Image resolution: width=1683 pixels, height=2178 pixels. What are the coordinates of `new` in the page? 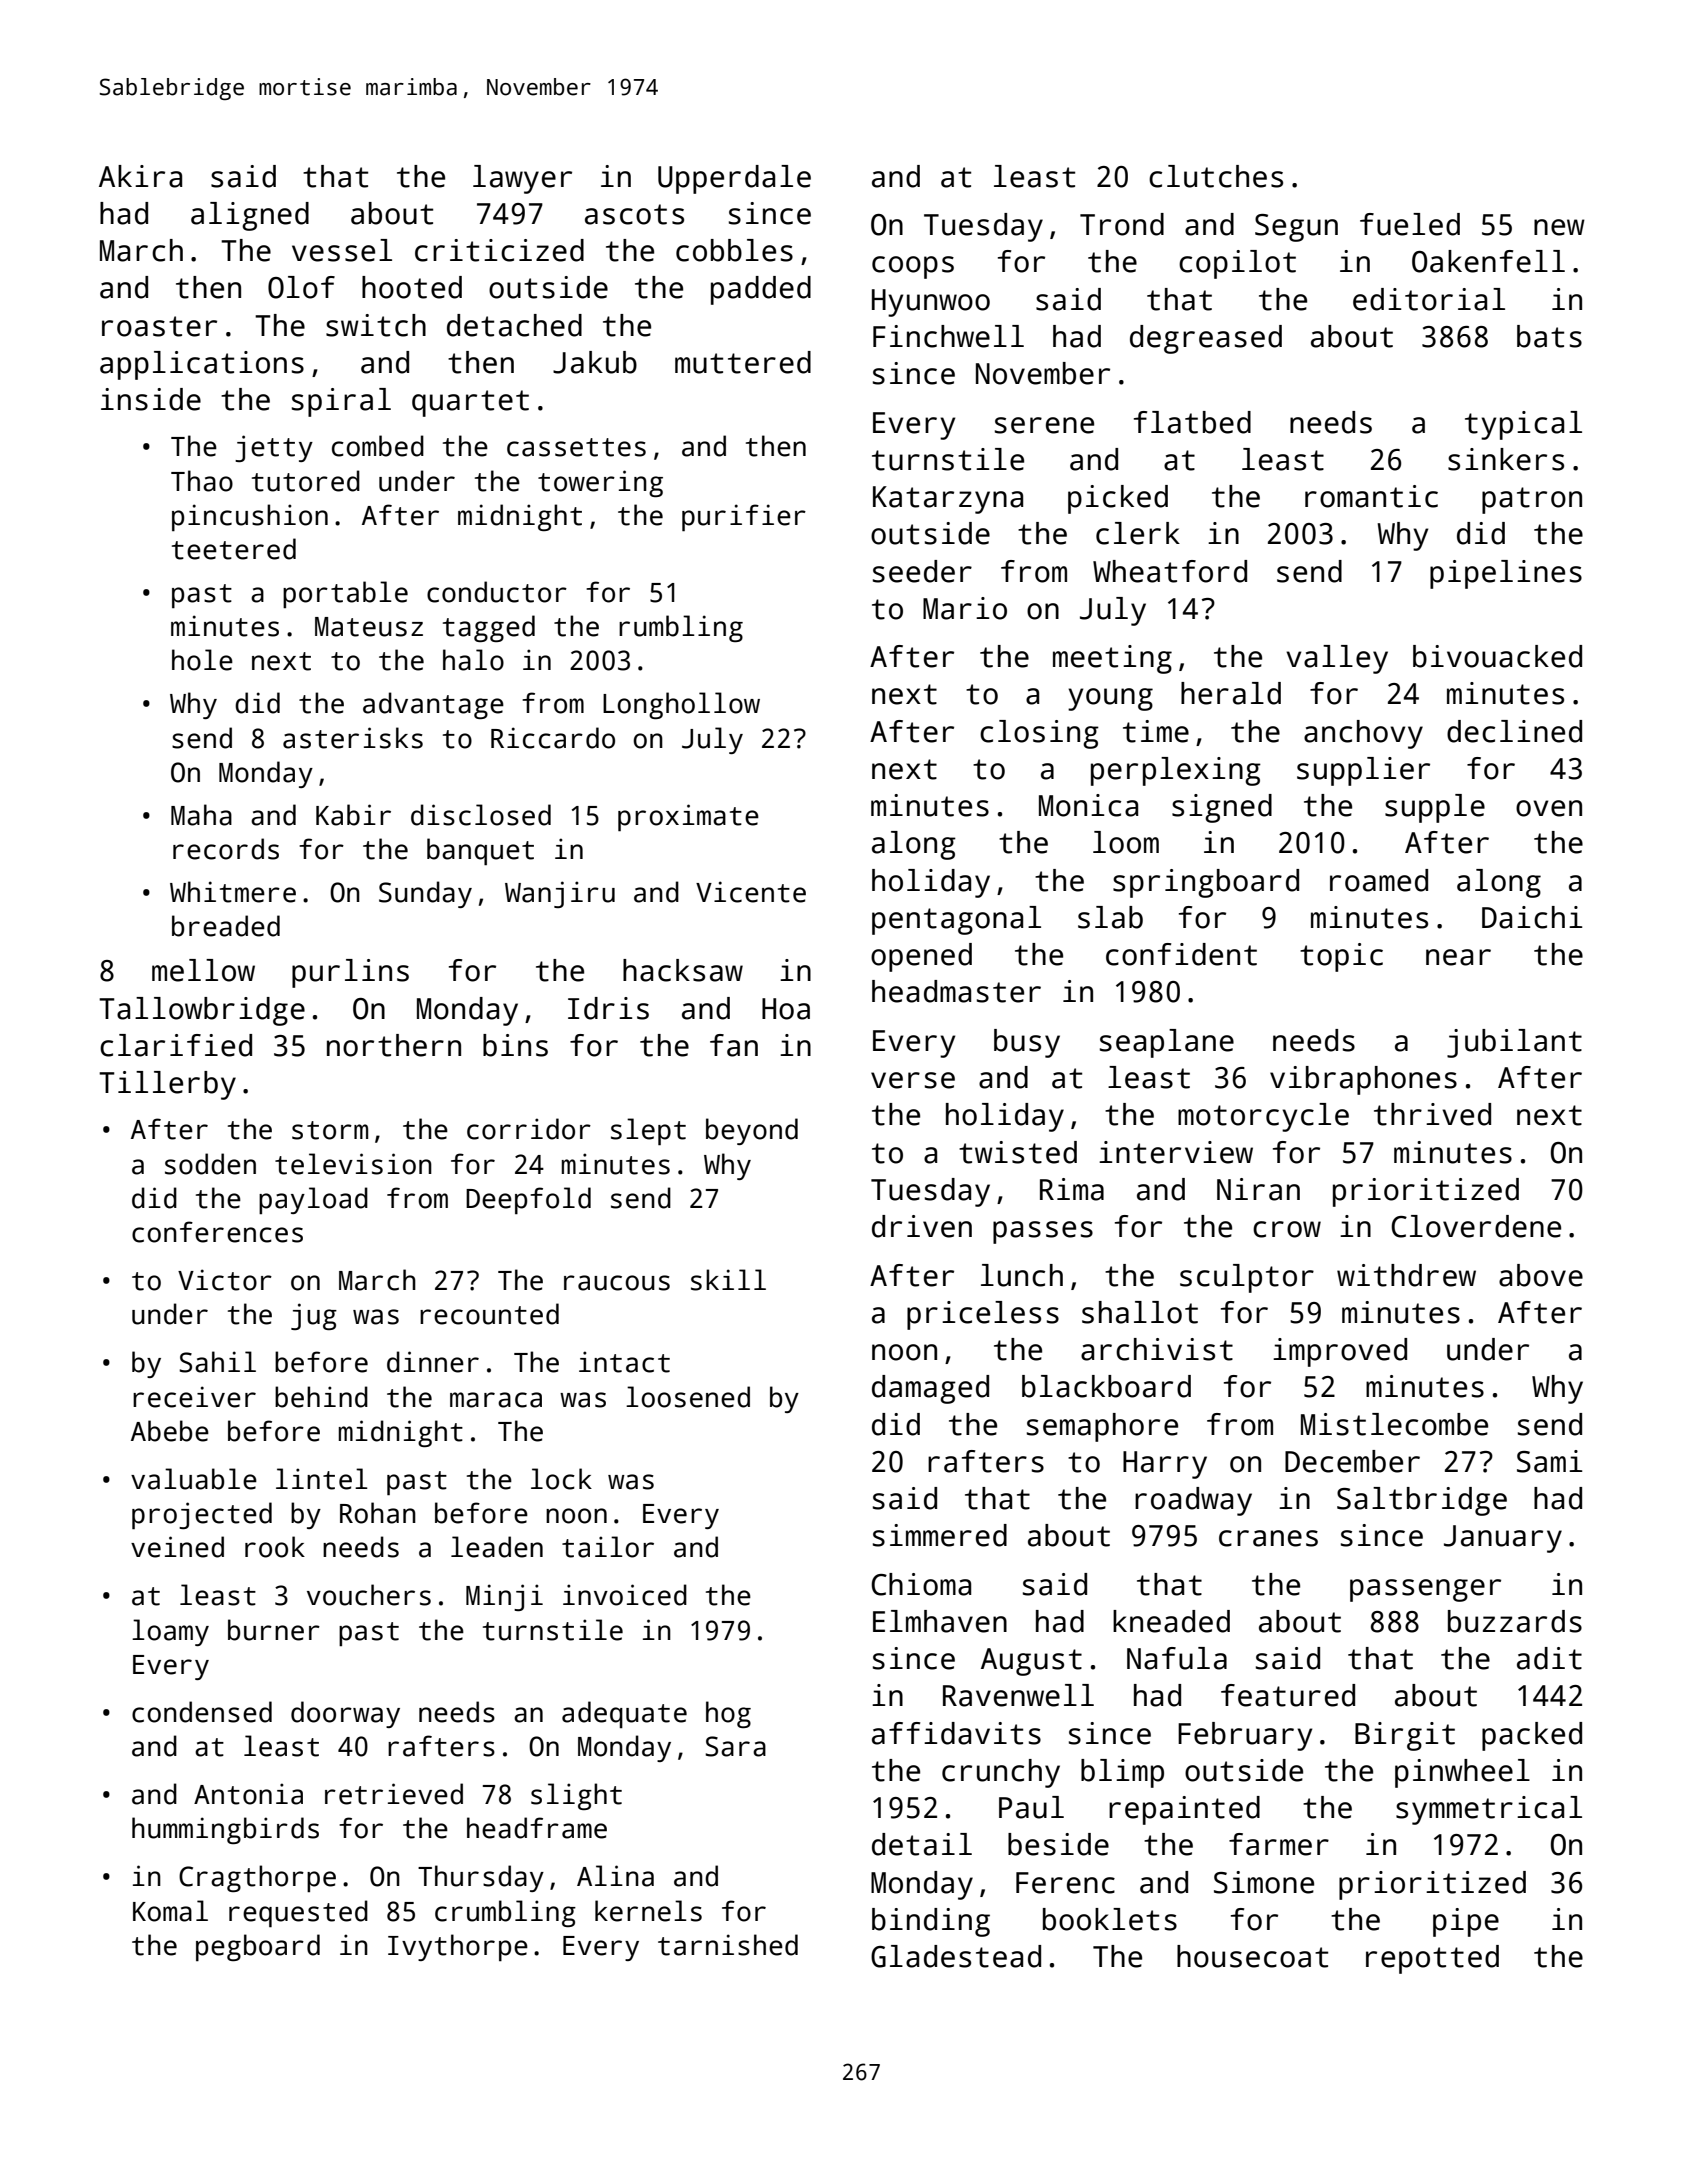 It's located at (1559, 227).
